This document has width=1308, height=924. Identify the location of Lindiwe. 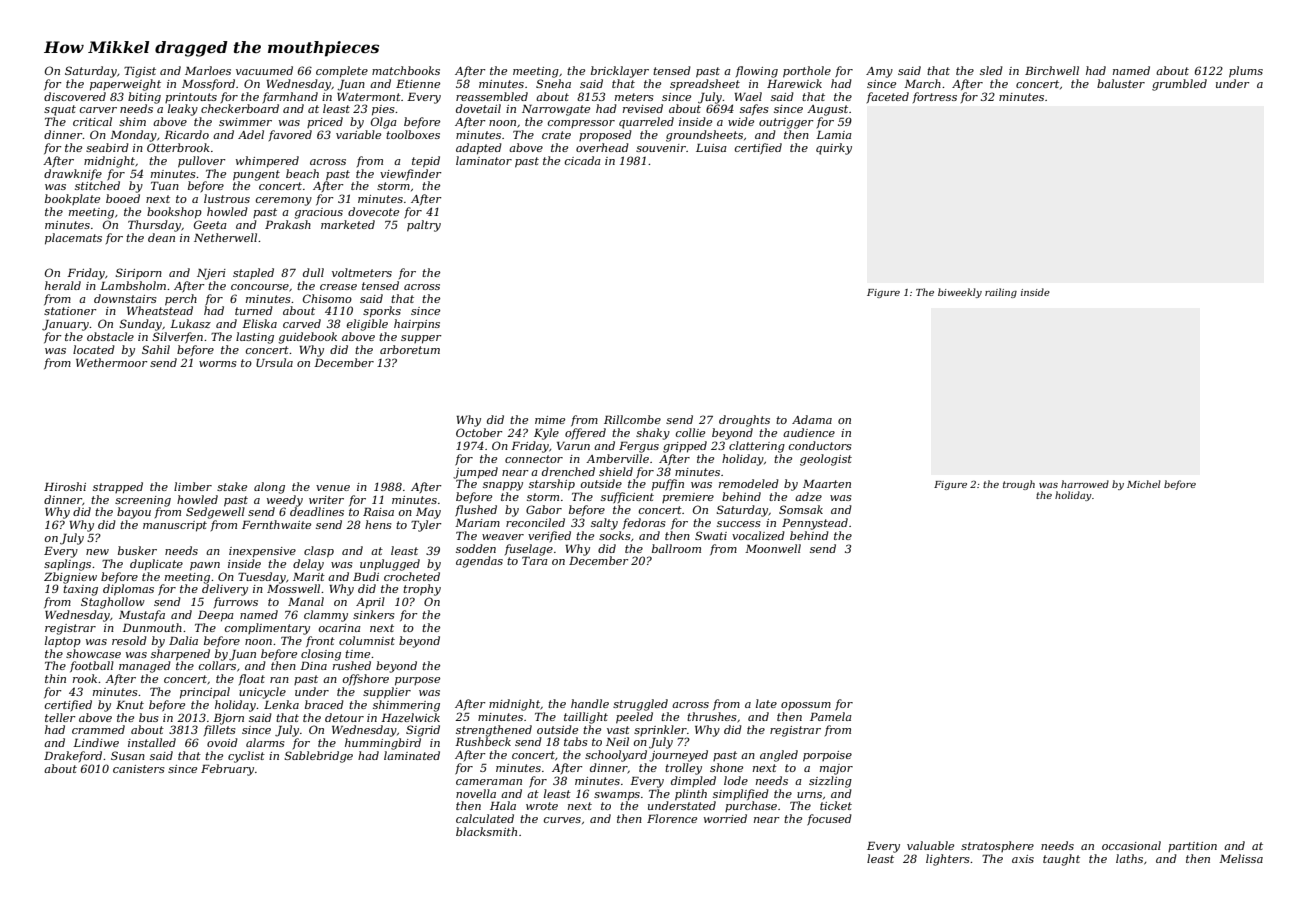
(96, 742).
